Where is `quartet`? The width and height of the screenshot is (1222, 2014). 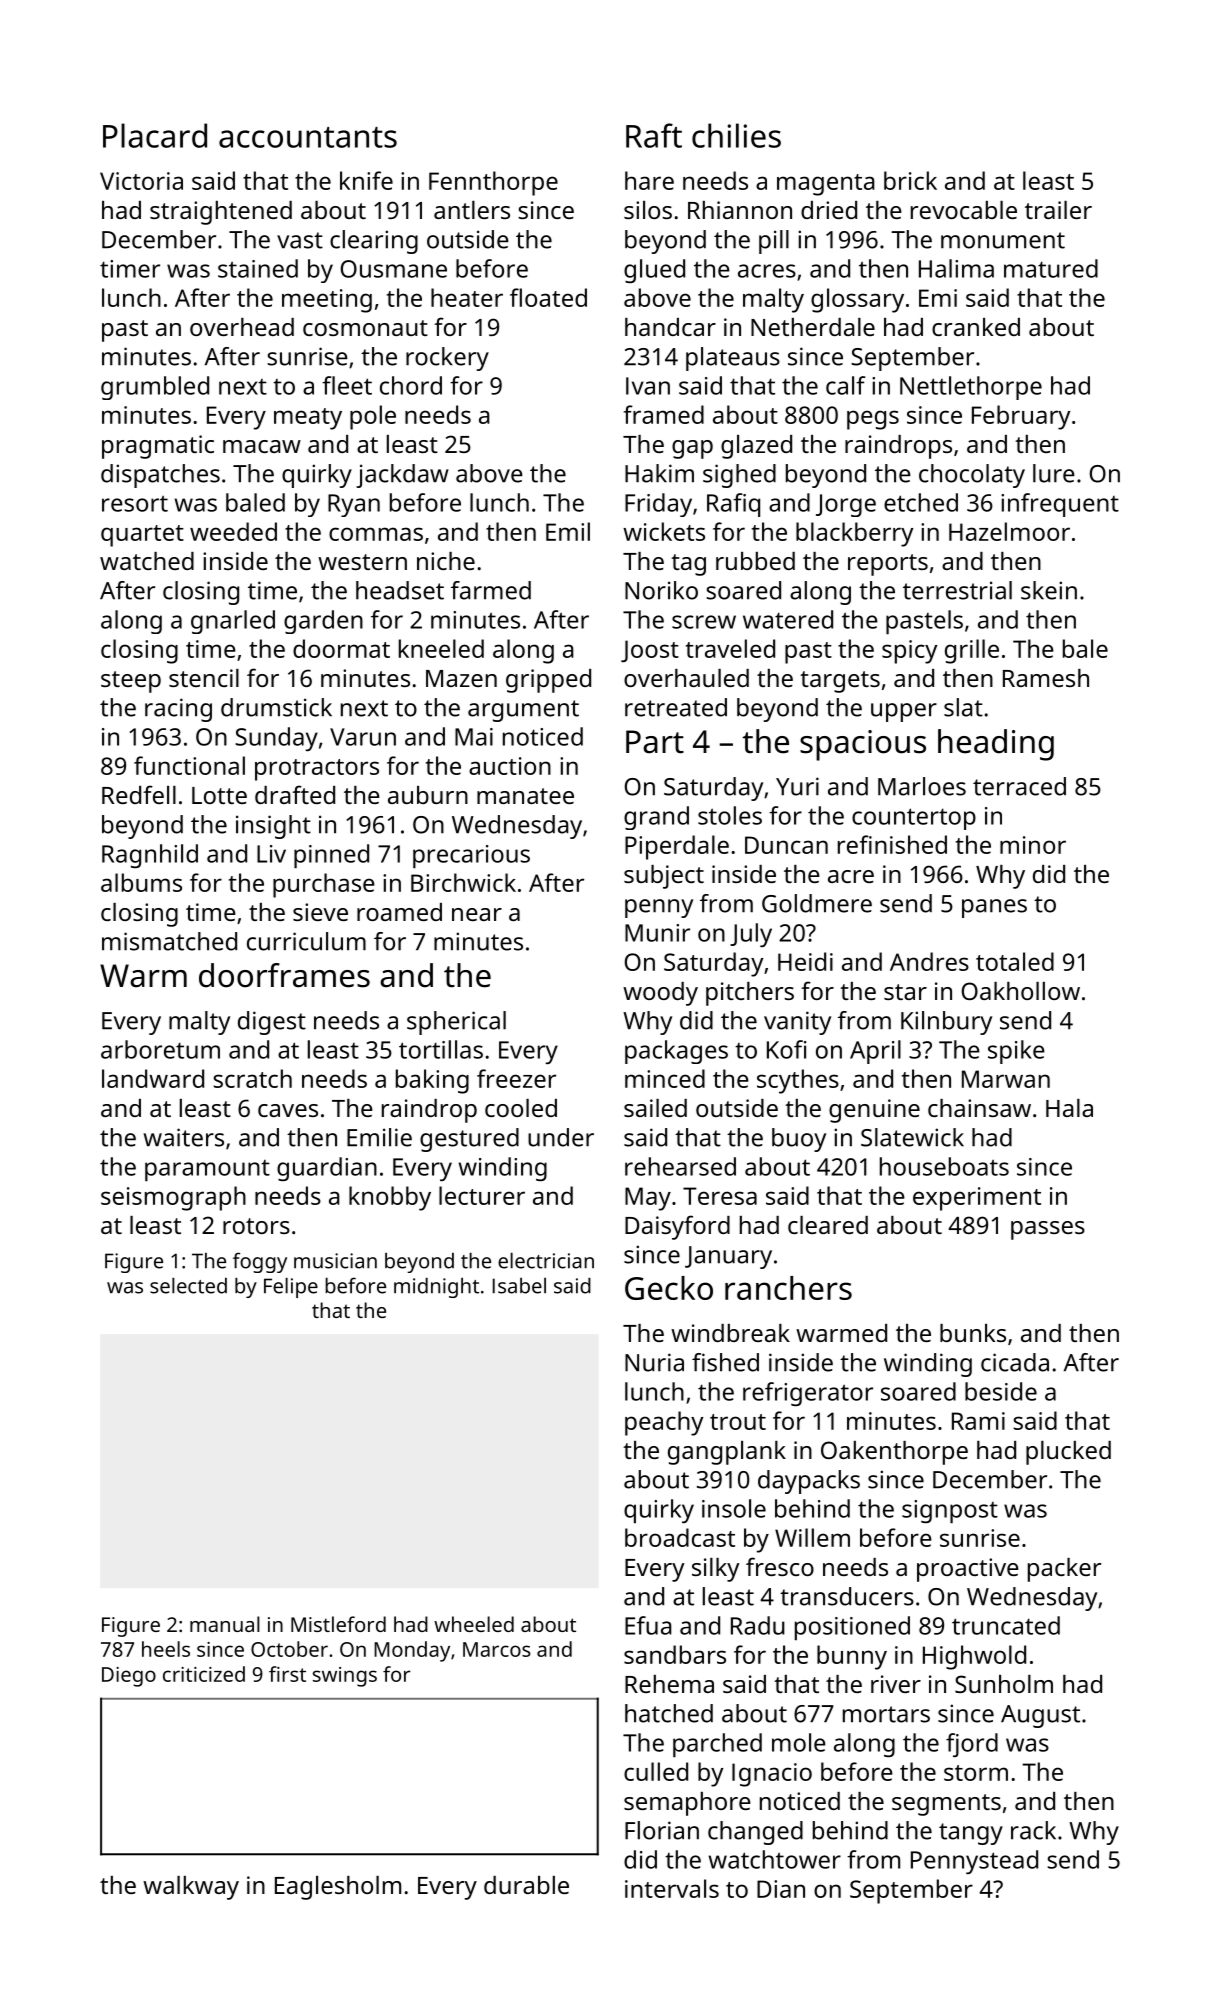 quartet is located at coordinates (142, 536).
